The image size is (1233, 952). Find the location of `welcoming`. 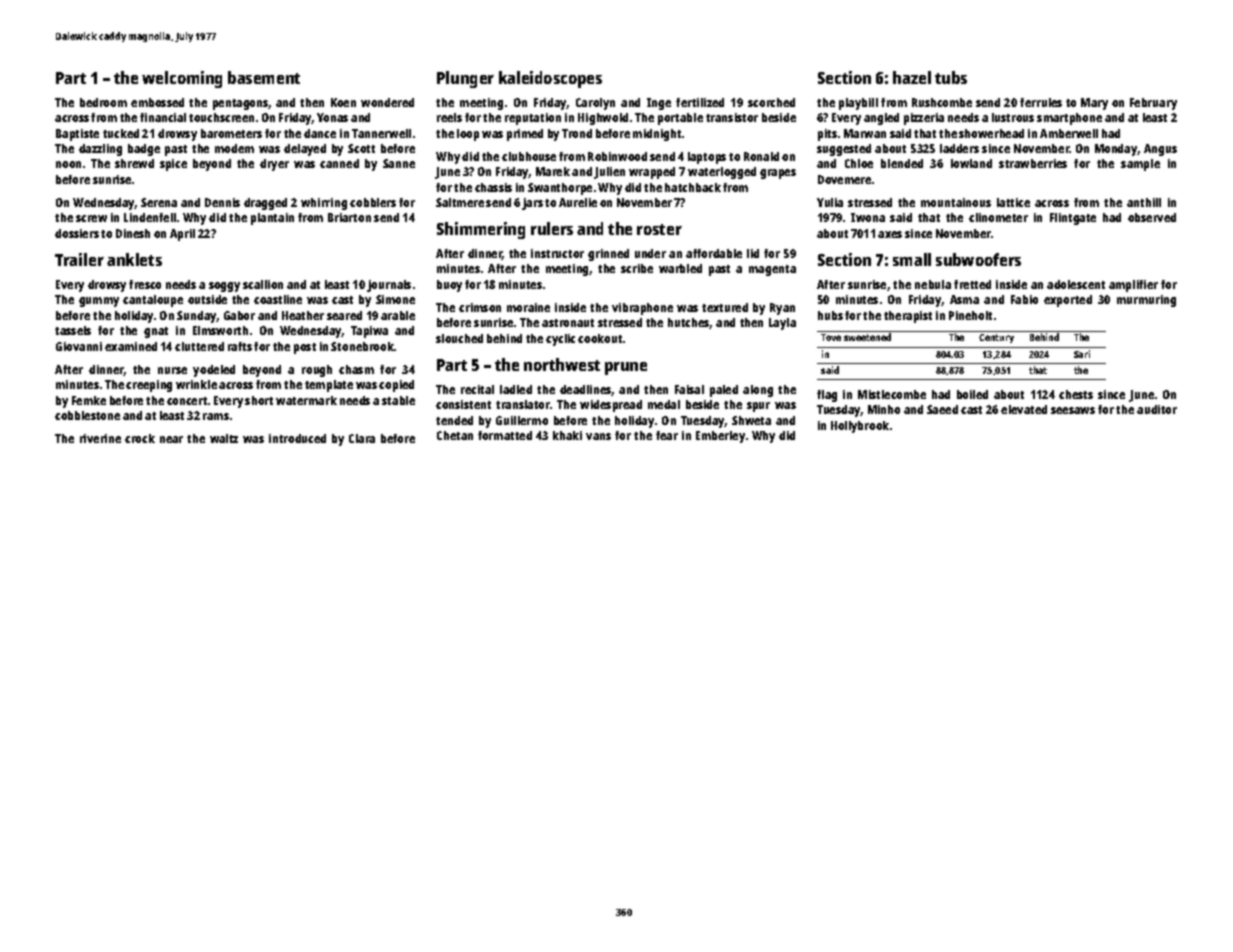

welcoming is located at coordinates (182, 79).
